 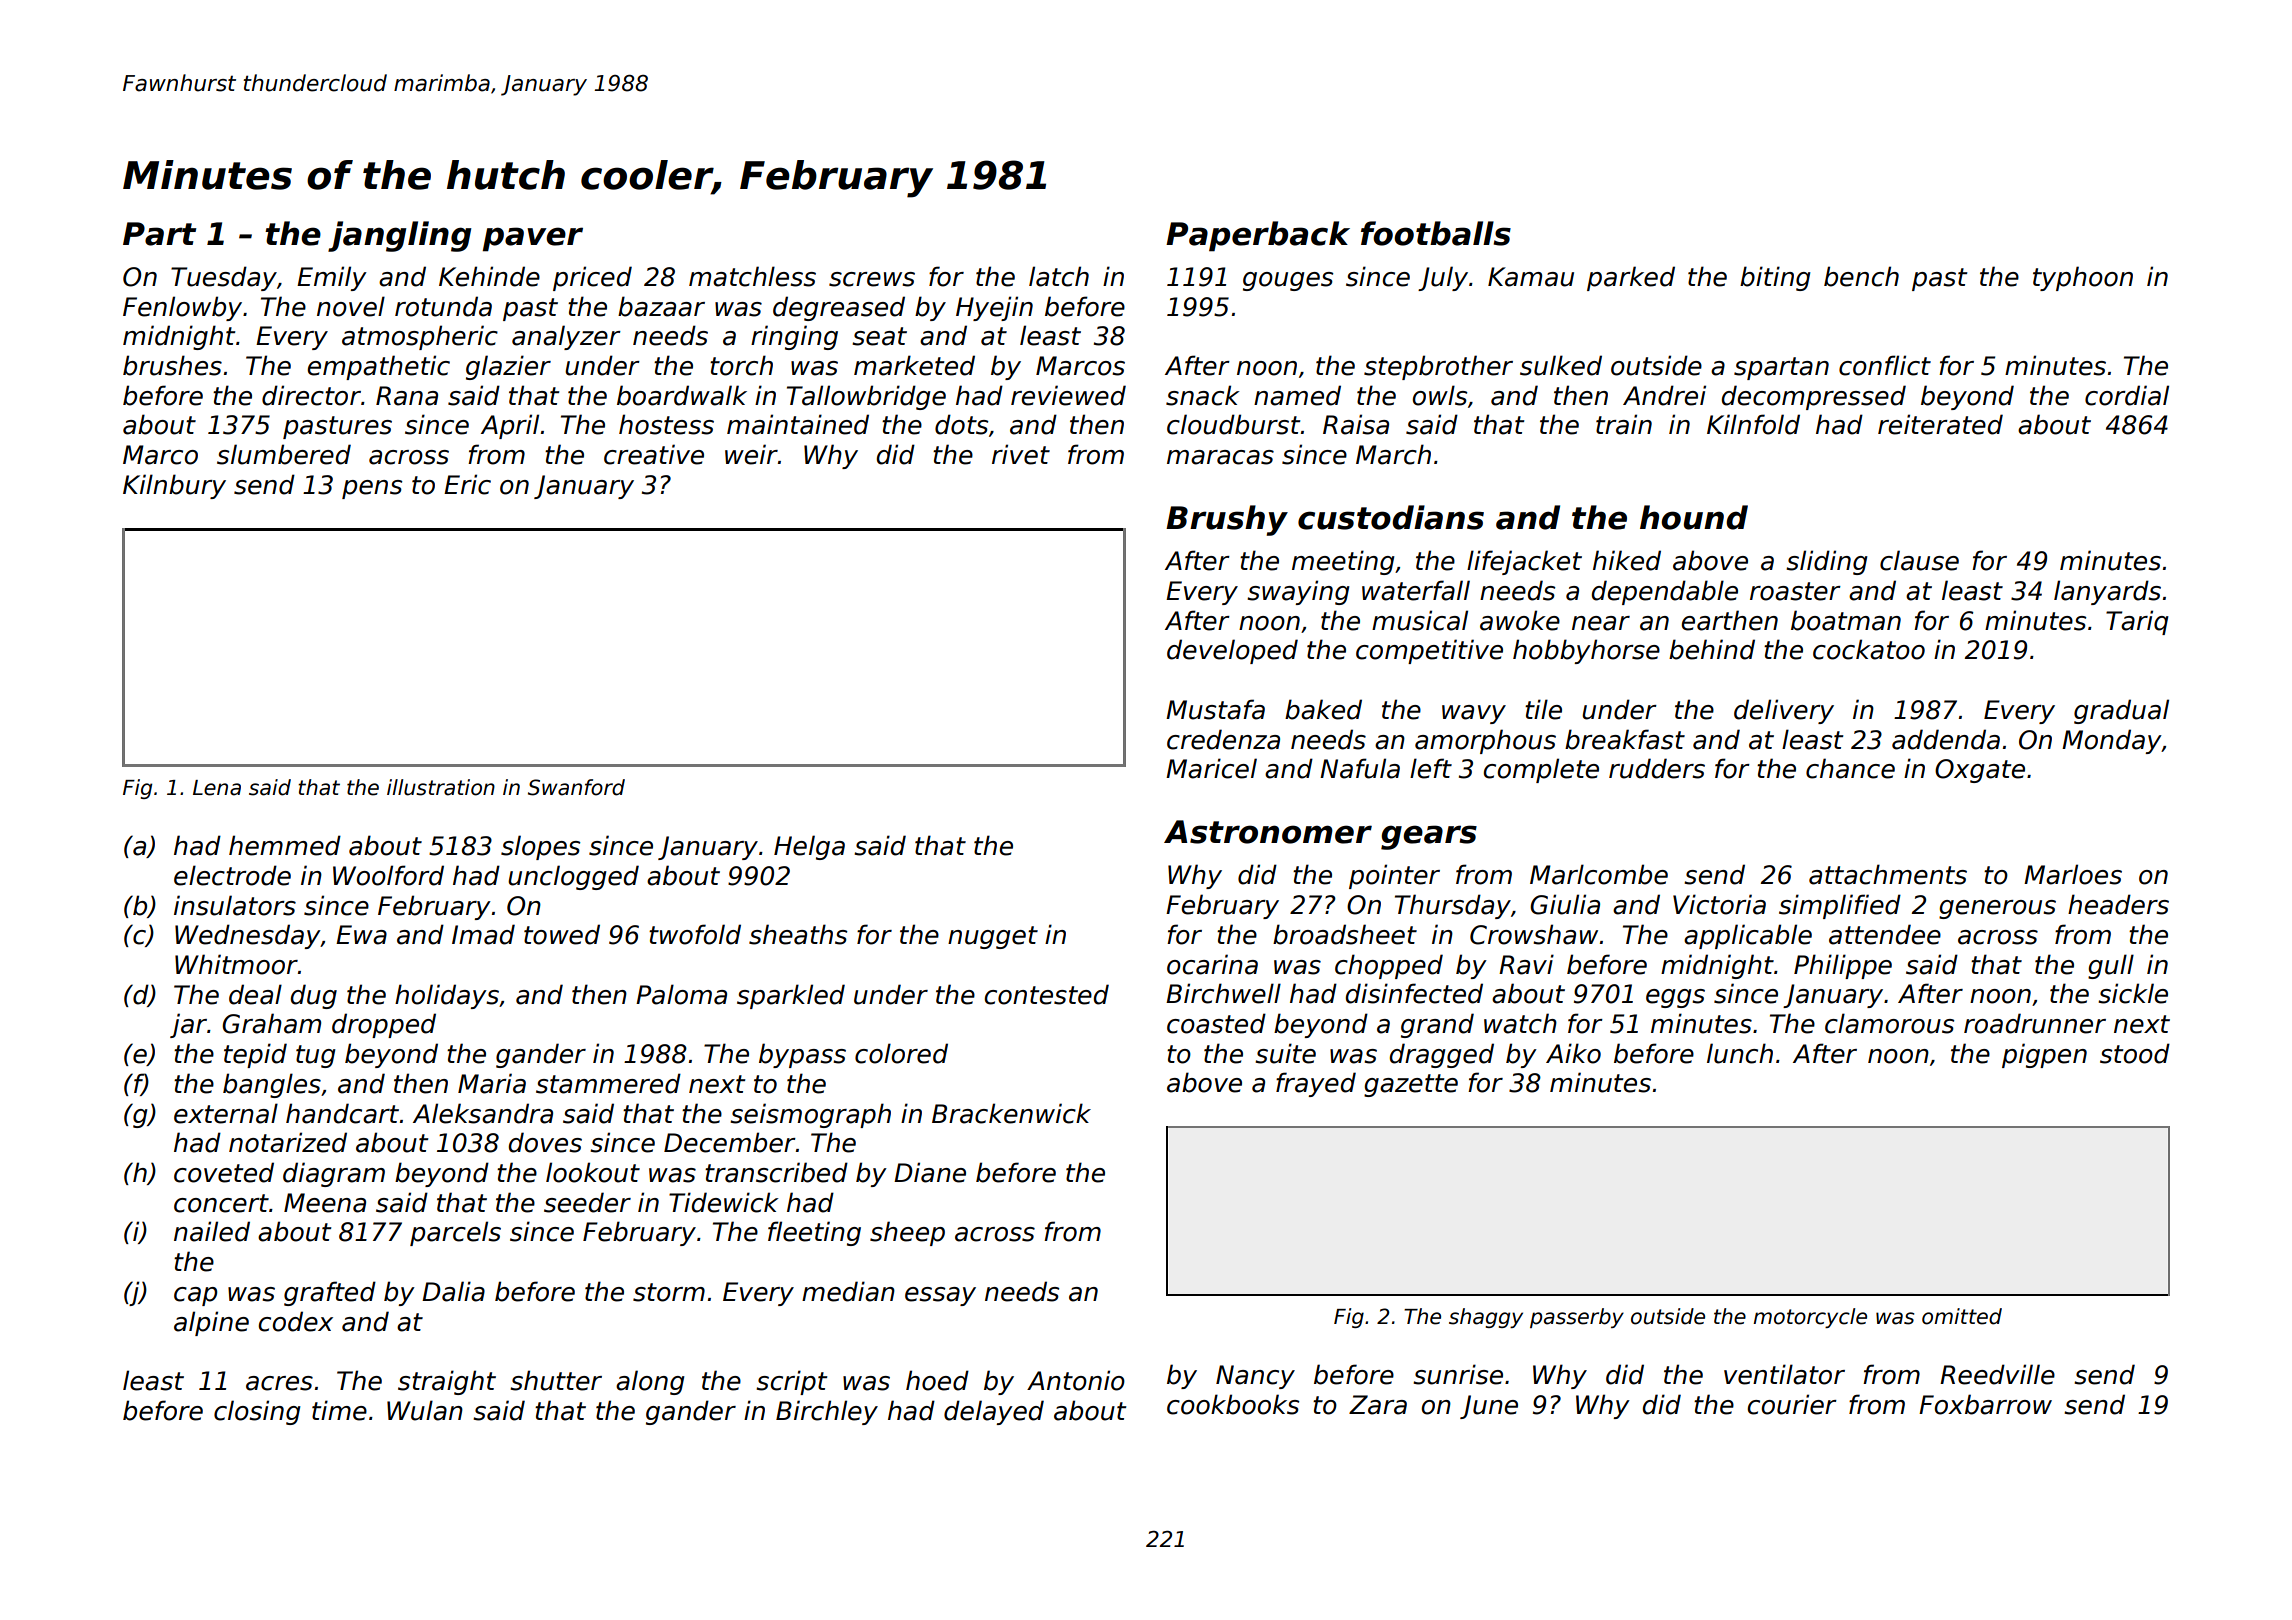 I want to click on Marlcombe, so click(x=1599, y=874).
